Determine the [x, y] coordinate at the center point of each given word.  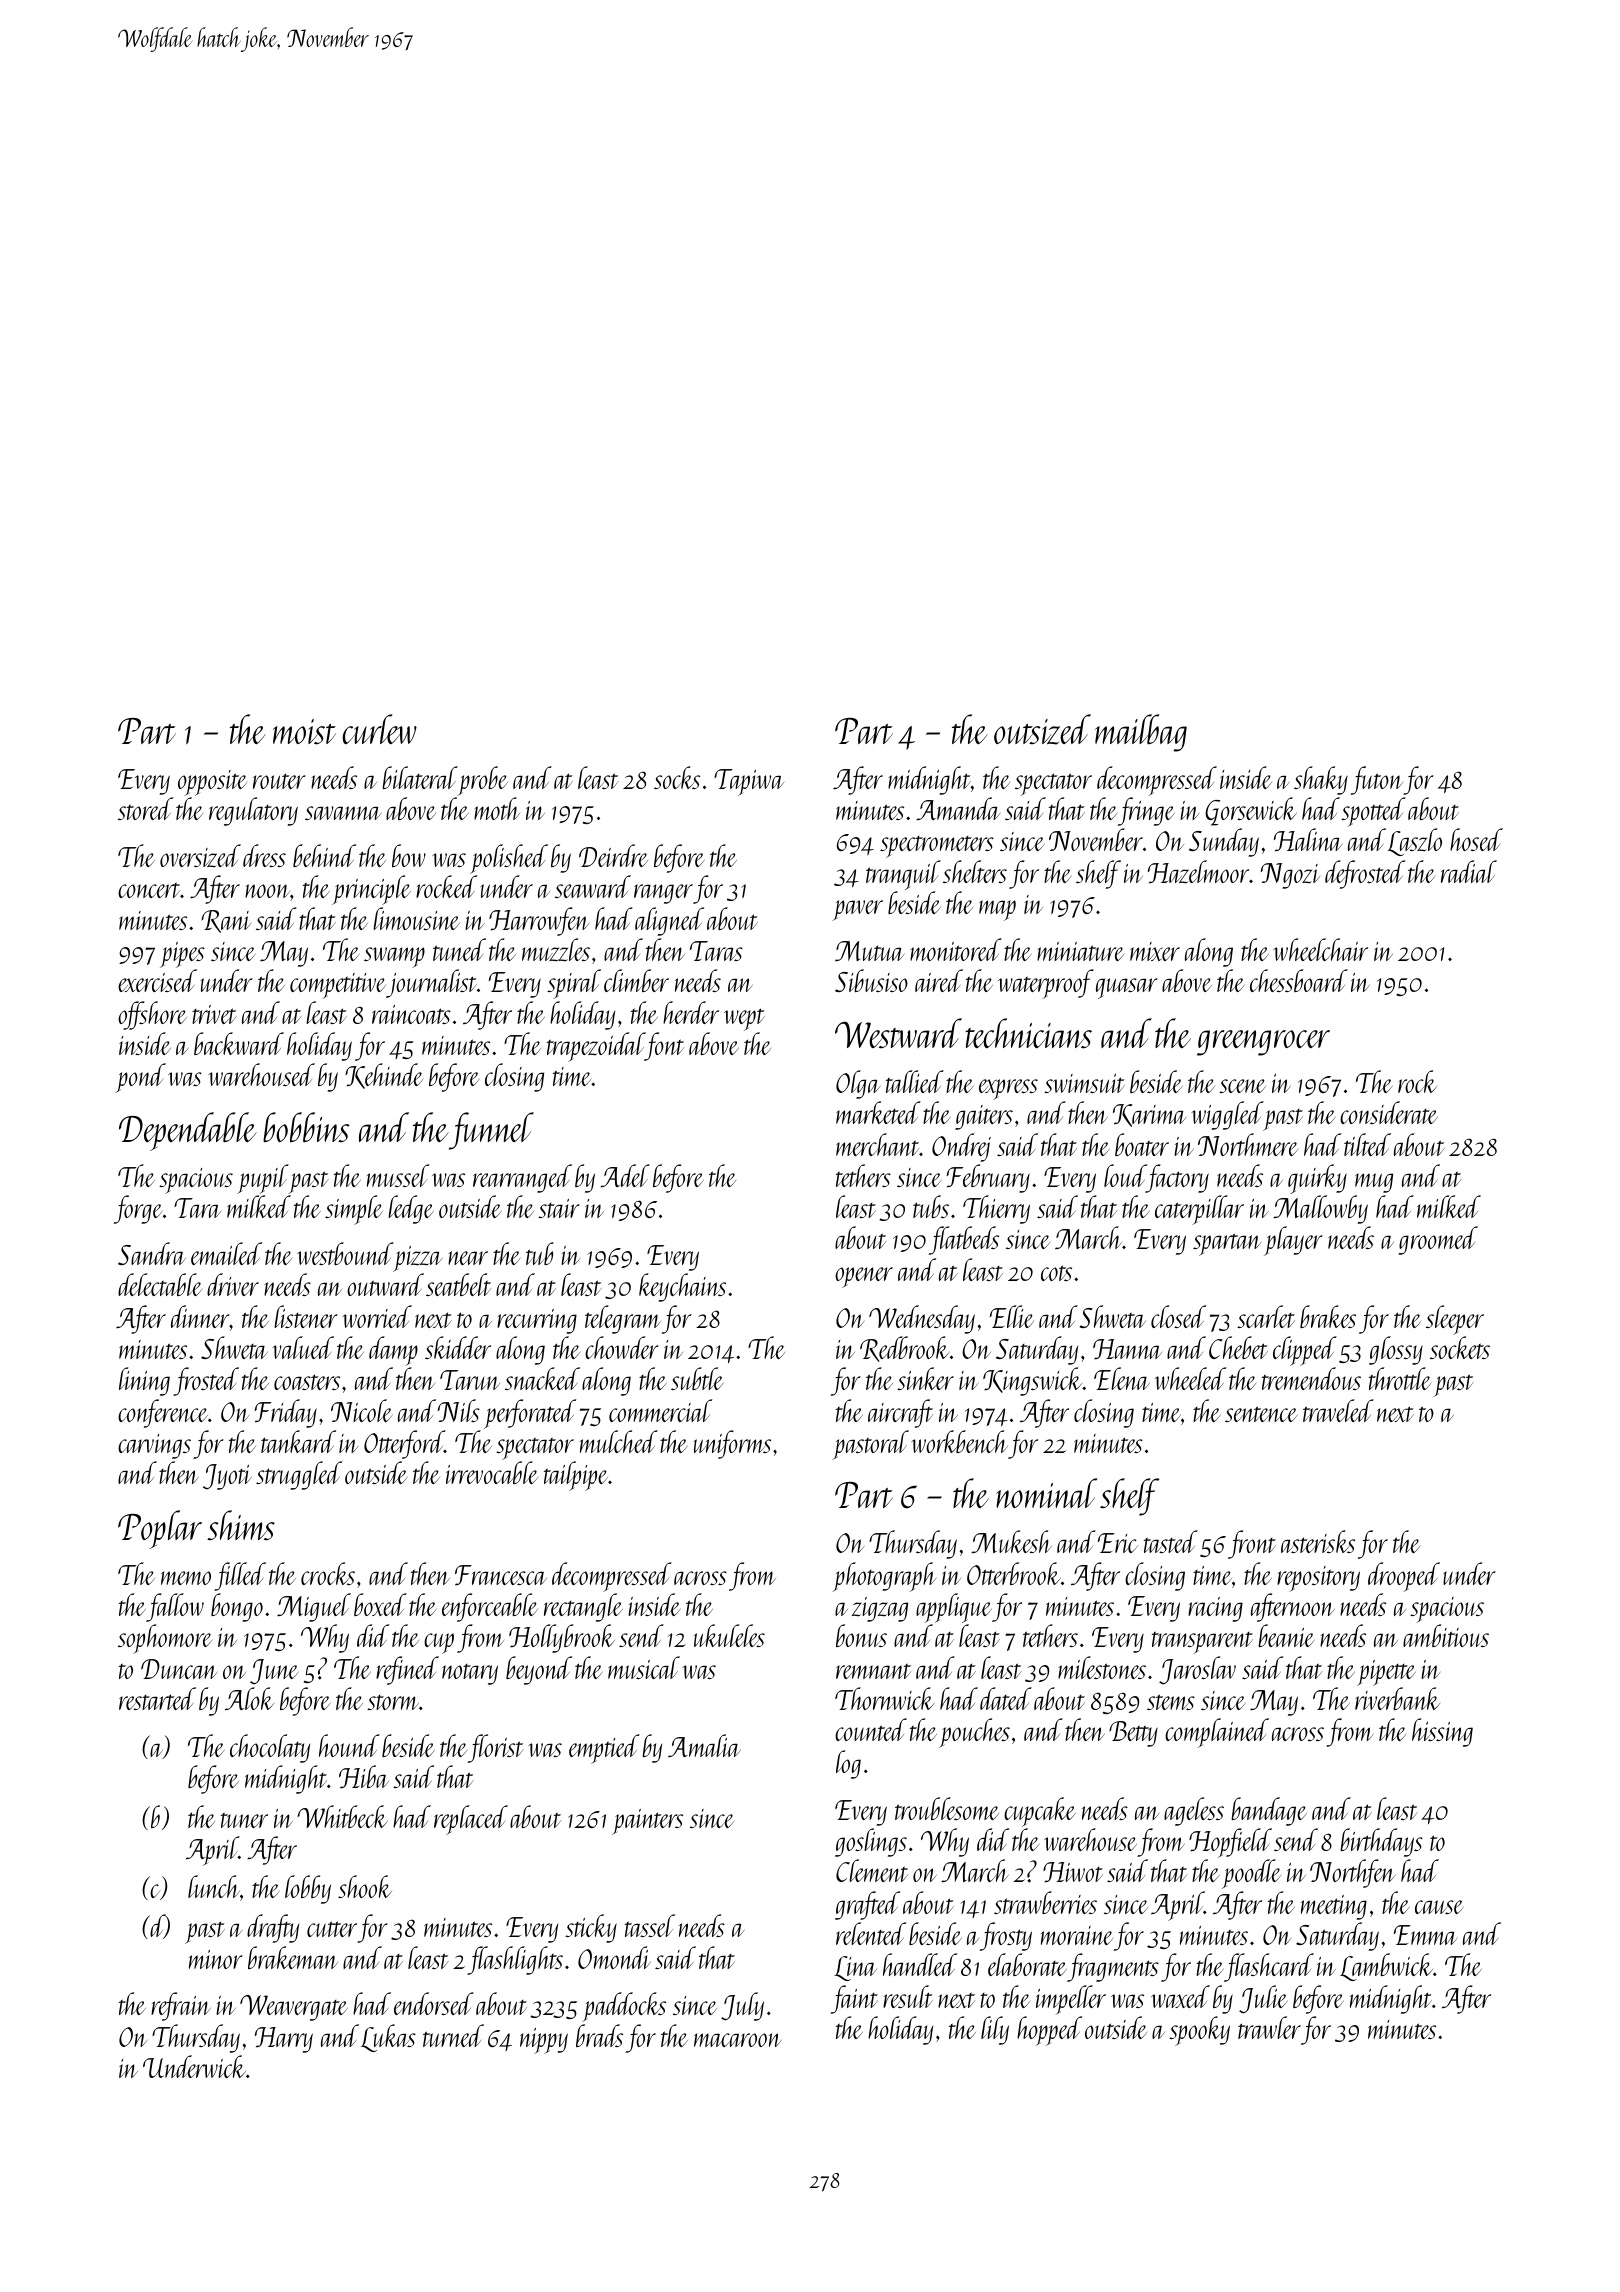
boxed [380, 1604]
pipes [182, 955]
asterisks [1318, 1541]
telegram [623, 1319]
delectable [160, 1284]
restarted [157, 1698]
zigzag [880, 1609]
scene [1242, 1086]
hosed [1476, 839]
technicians [1028, 1033]
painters [647, 1822]
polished [509, 859]
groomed [1438, 1240]
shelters [975, 871]
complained [1217, 1733]
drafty [273, 1928]
